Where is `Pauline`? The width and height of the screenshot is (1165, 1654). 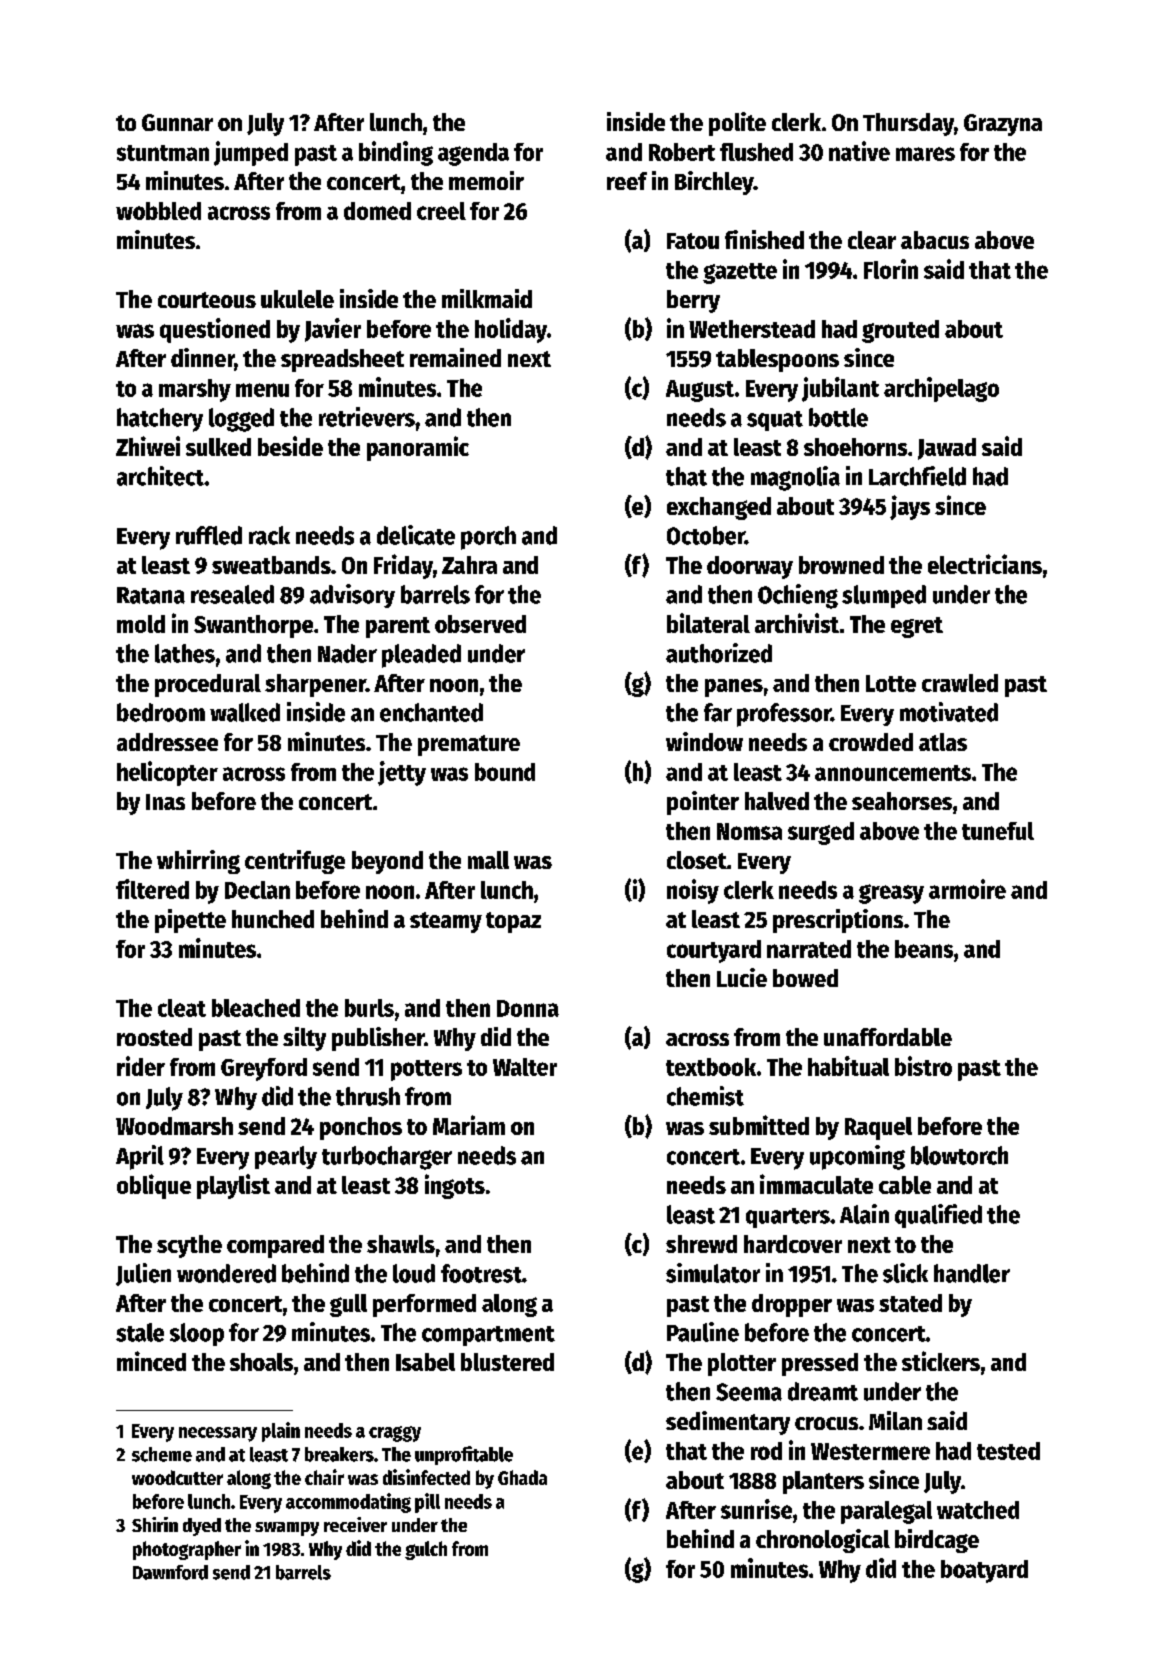
Pauline is located at coordinates (703, 1332).
